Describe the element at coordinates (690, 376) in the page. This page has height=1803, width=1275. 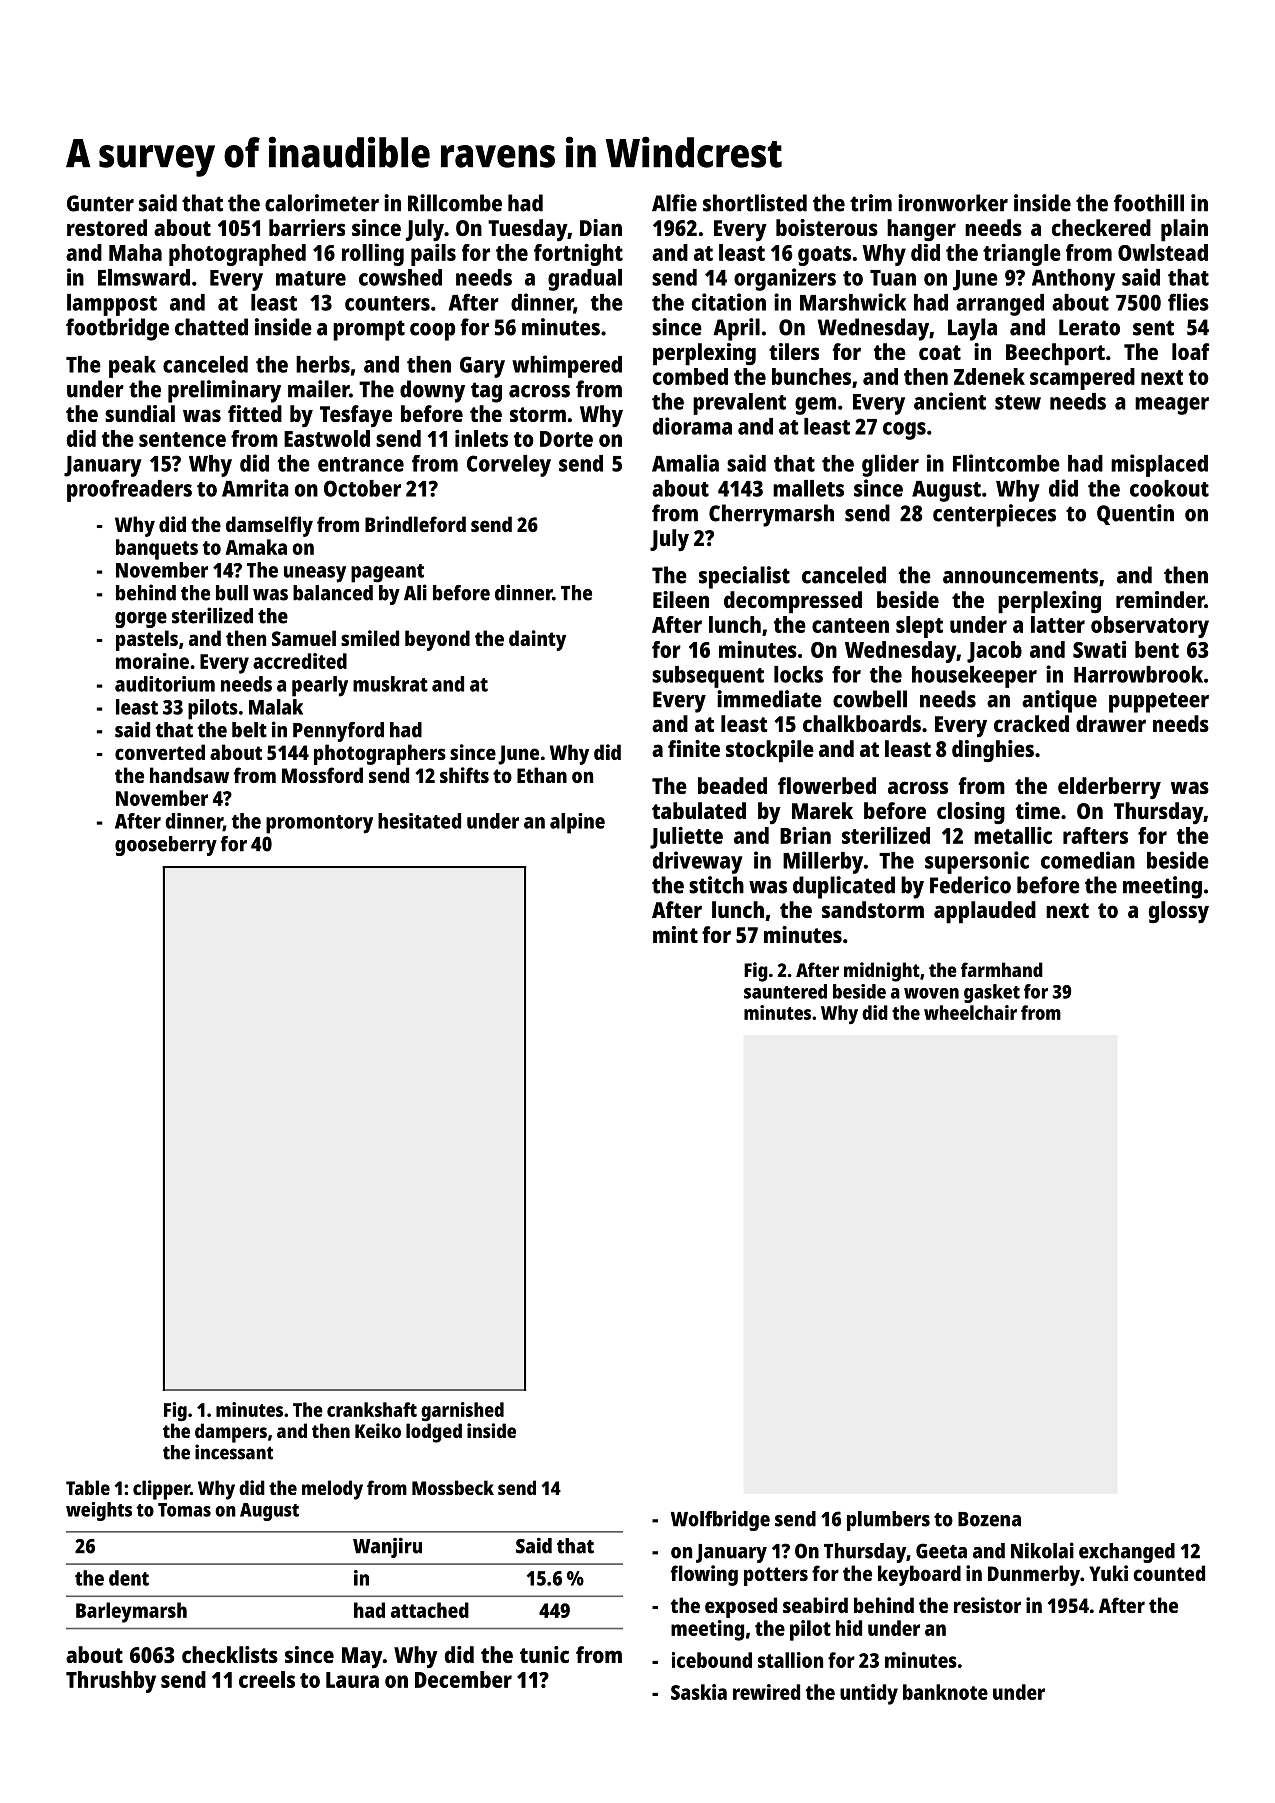
I see `combed` at that location.
